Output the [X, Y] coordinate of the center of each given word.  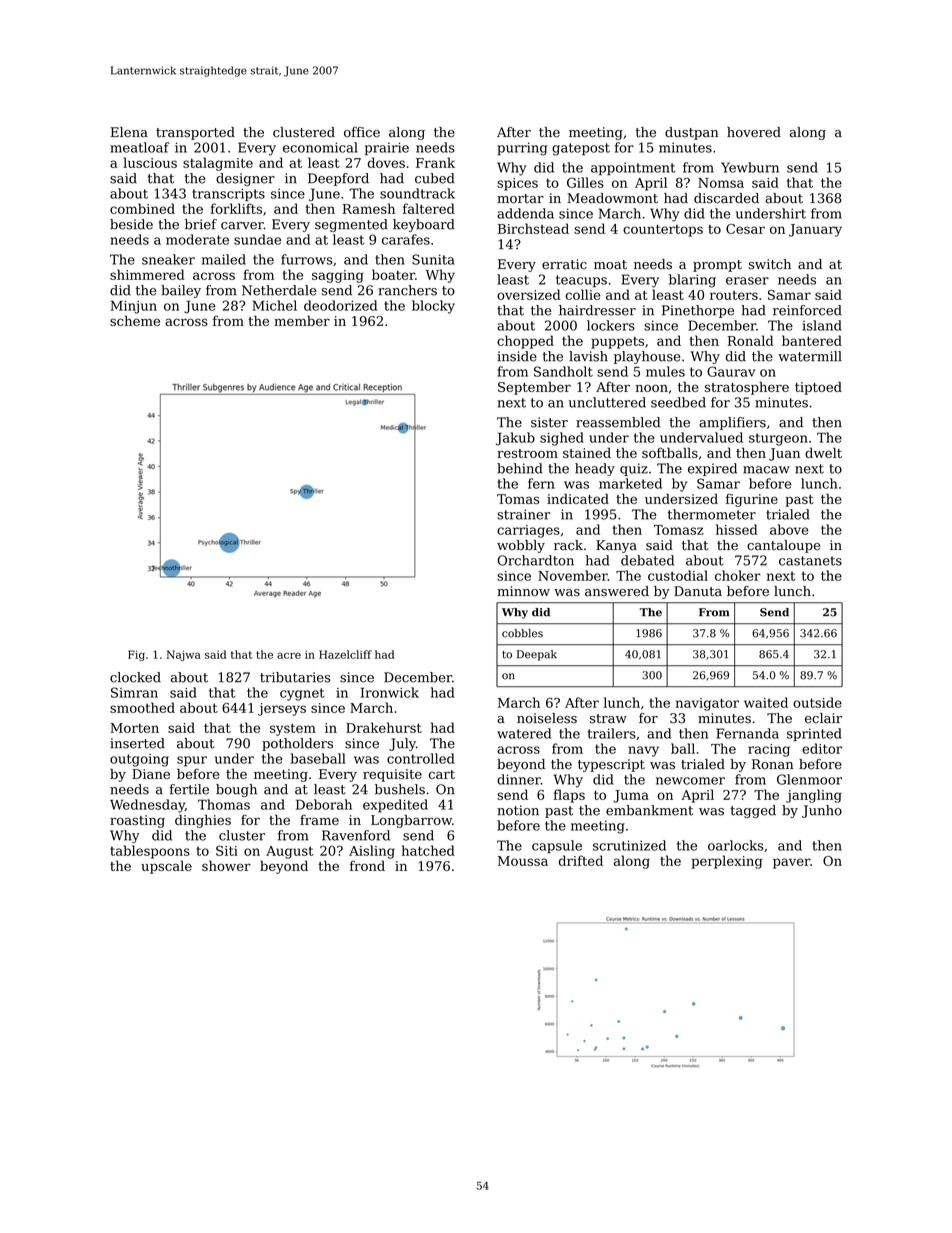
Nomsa [721, 183]
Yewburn [750, 167]
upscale [166, 867]
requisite [392, 775]
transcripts [228, 194]
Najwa [184, 655]
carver [242, 226]
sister [549, 422]
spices [517, 184]
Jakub [515, 439]
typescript [611, 765]
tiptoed [818, 388]
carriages [528, 531]
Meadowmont [612, 198]
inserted [137, 743]
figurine [752, 500]
